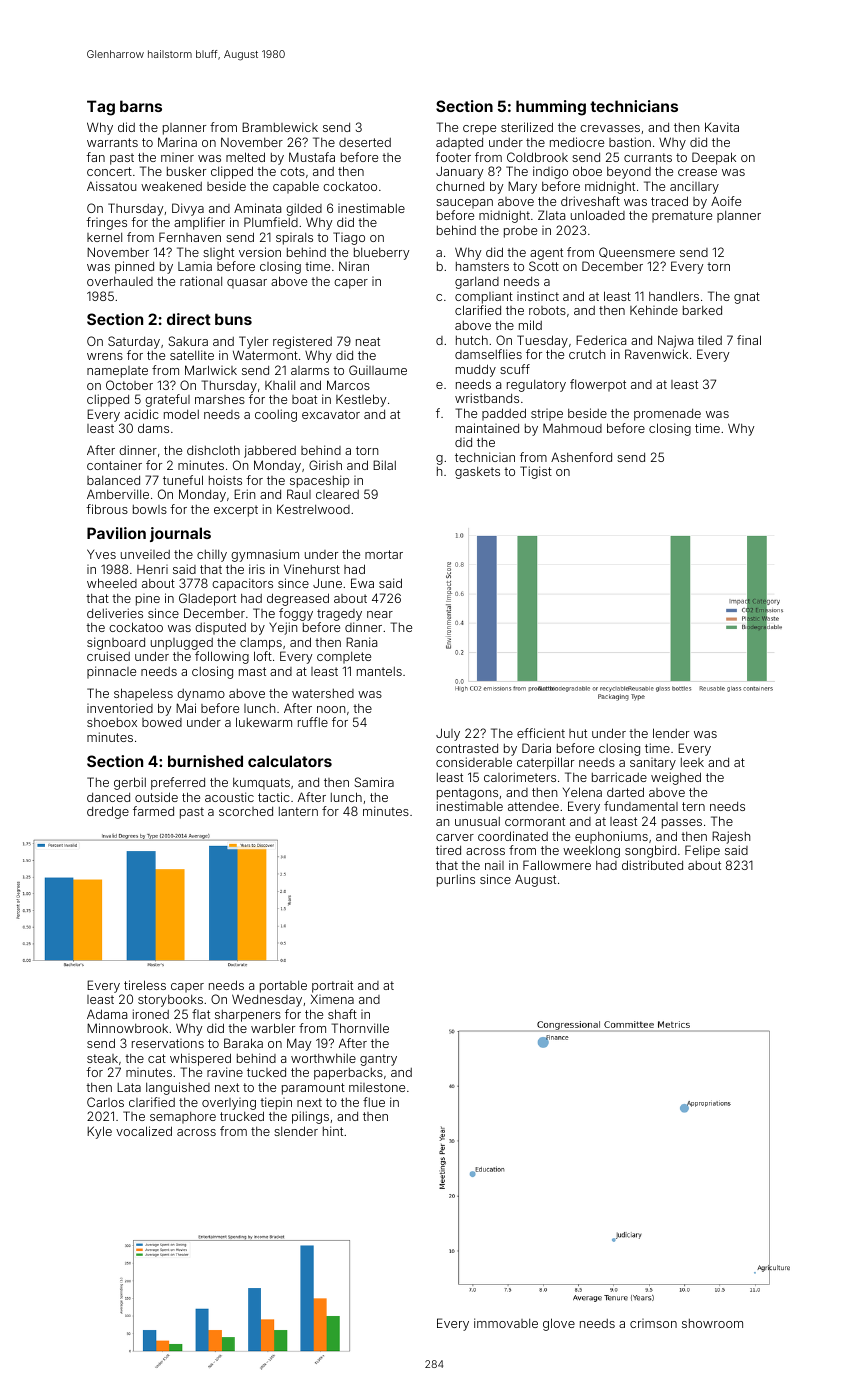 Image resolution: width=849 pixels, height=1400 pixels. I want to click on vocalized, so click(144, 1131).
